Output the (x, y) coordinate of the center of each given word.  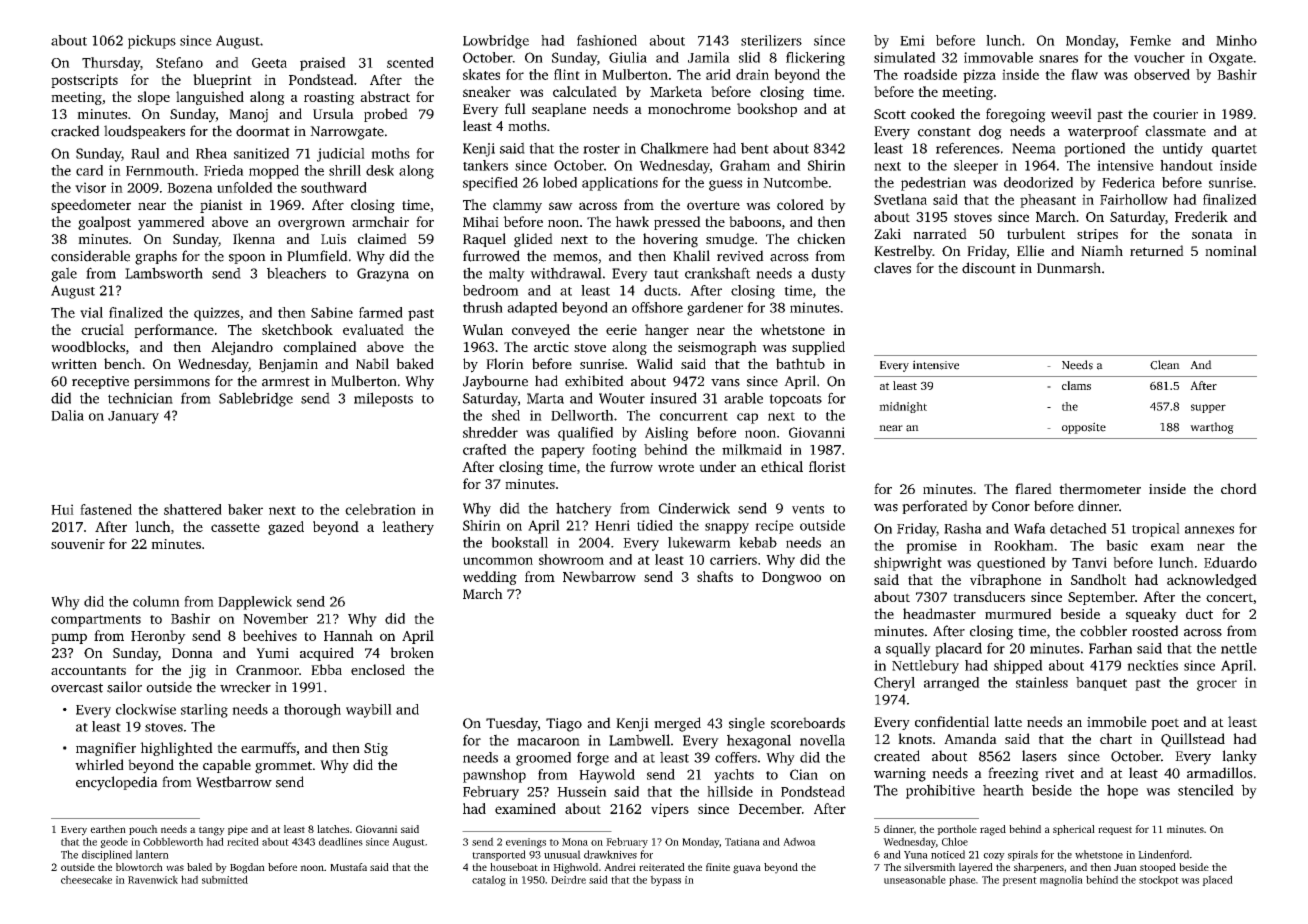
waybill (369, 711)
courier (1175, 114)
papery (563, 452)
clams (1076, 385)
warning (900, 775)
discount (989, 268)
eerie (621, 329)
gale (64, 274)
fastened (106, 509)
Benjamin (288, 366)
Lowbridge (496, 42)
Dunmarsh (1069, 268)
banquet (1101, 684)
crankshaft (718, 273)
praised (323, 64)
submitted (225, 879)
